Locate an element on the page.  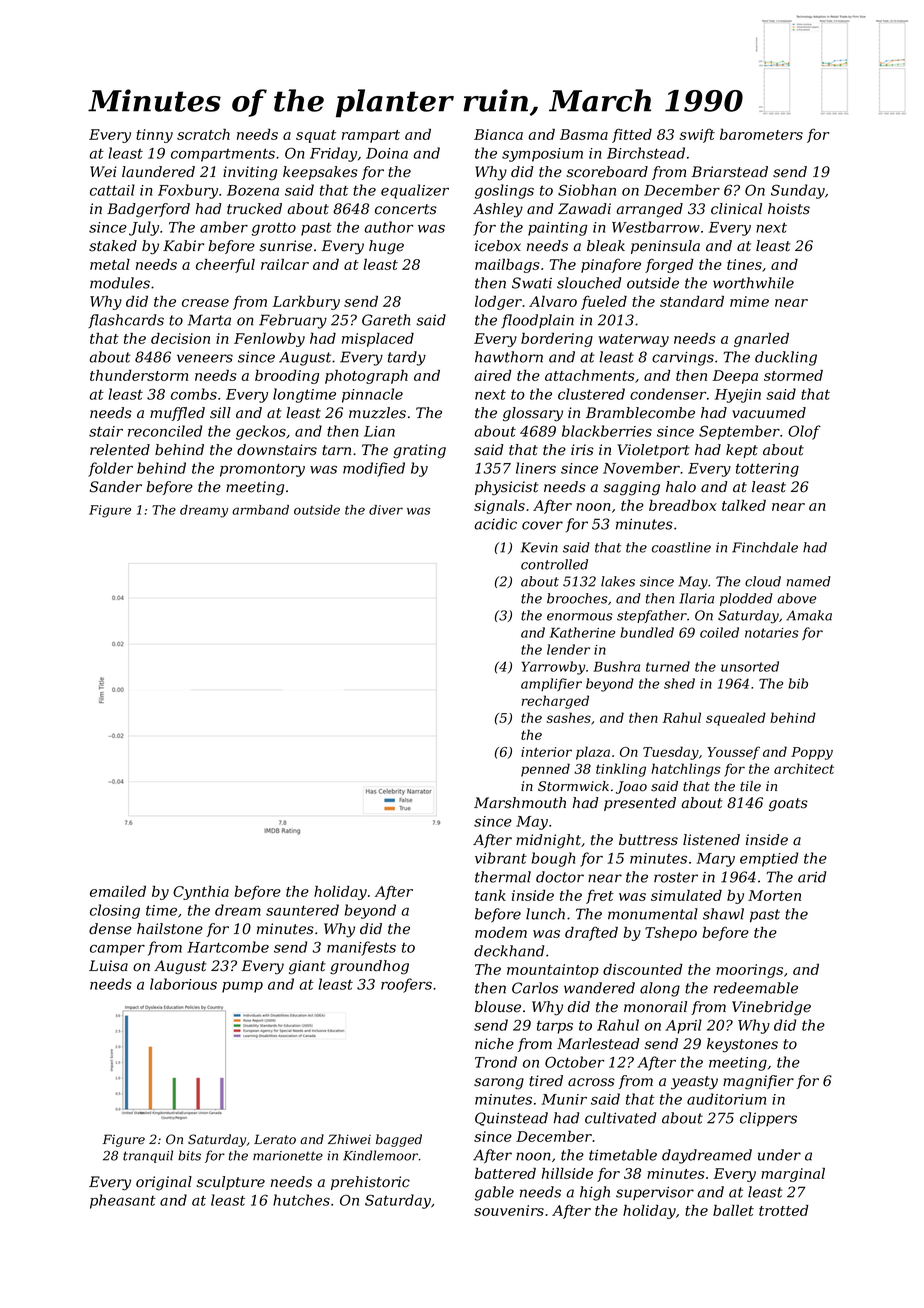
thermal is located at coordinates (503, 877).
